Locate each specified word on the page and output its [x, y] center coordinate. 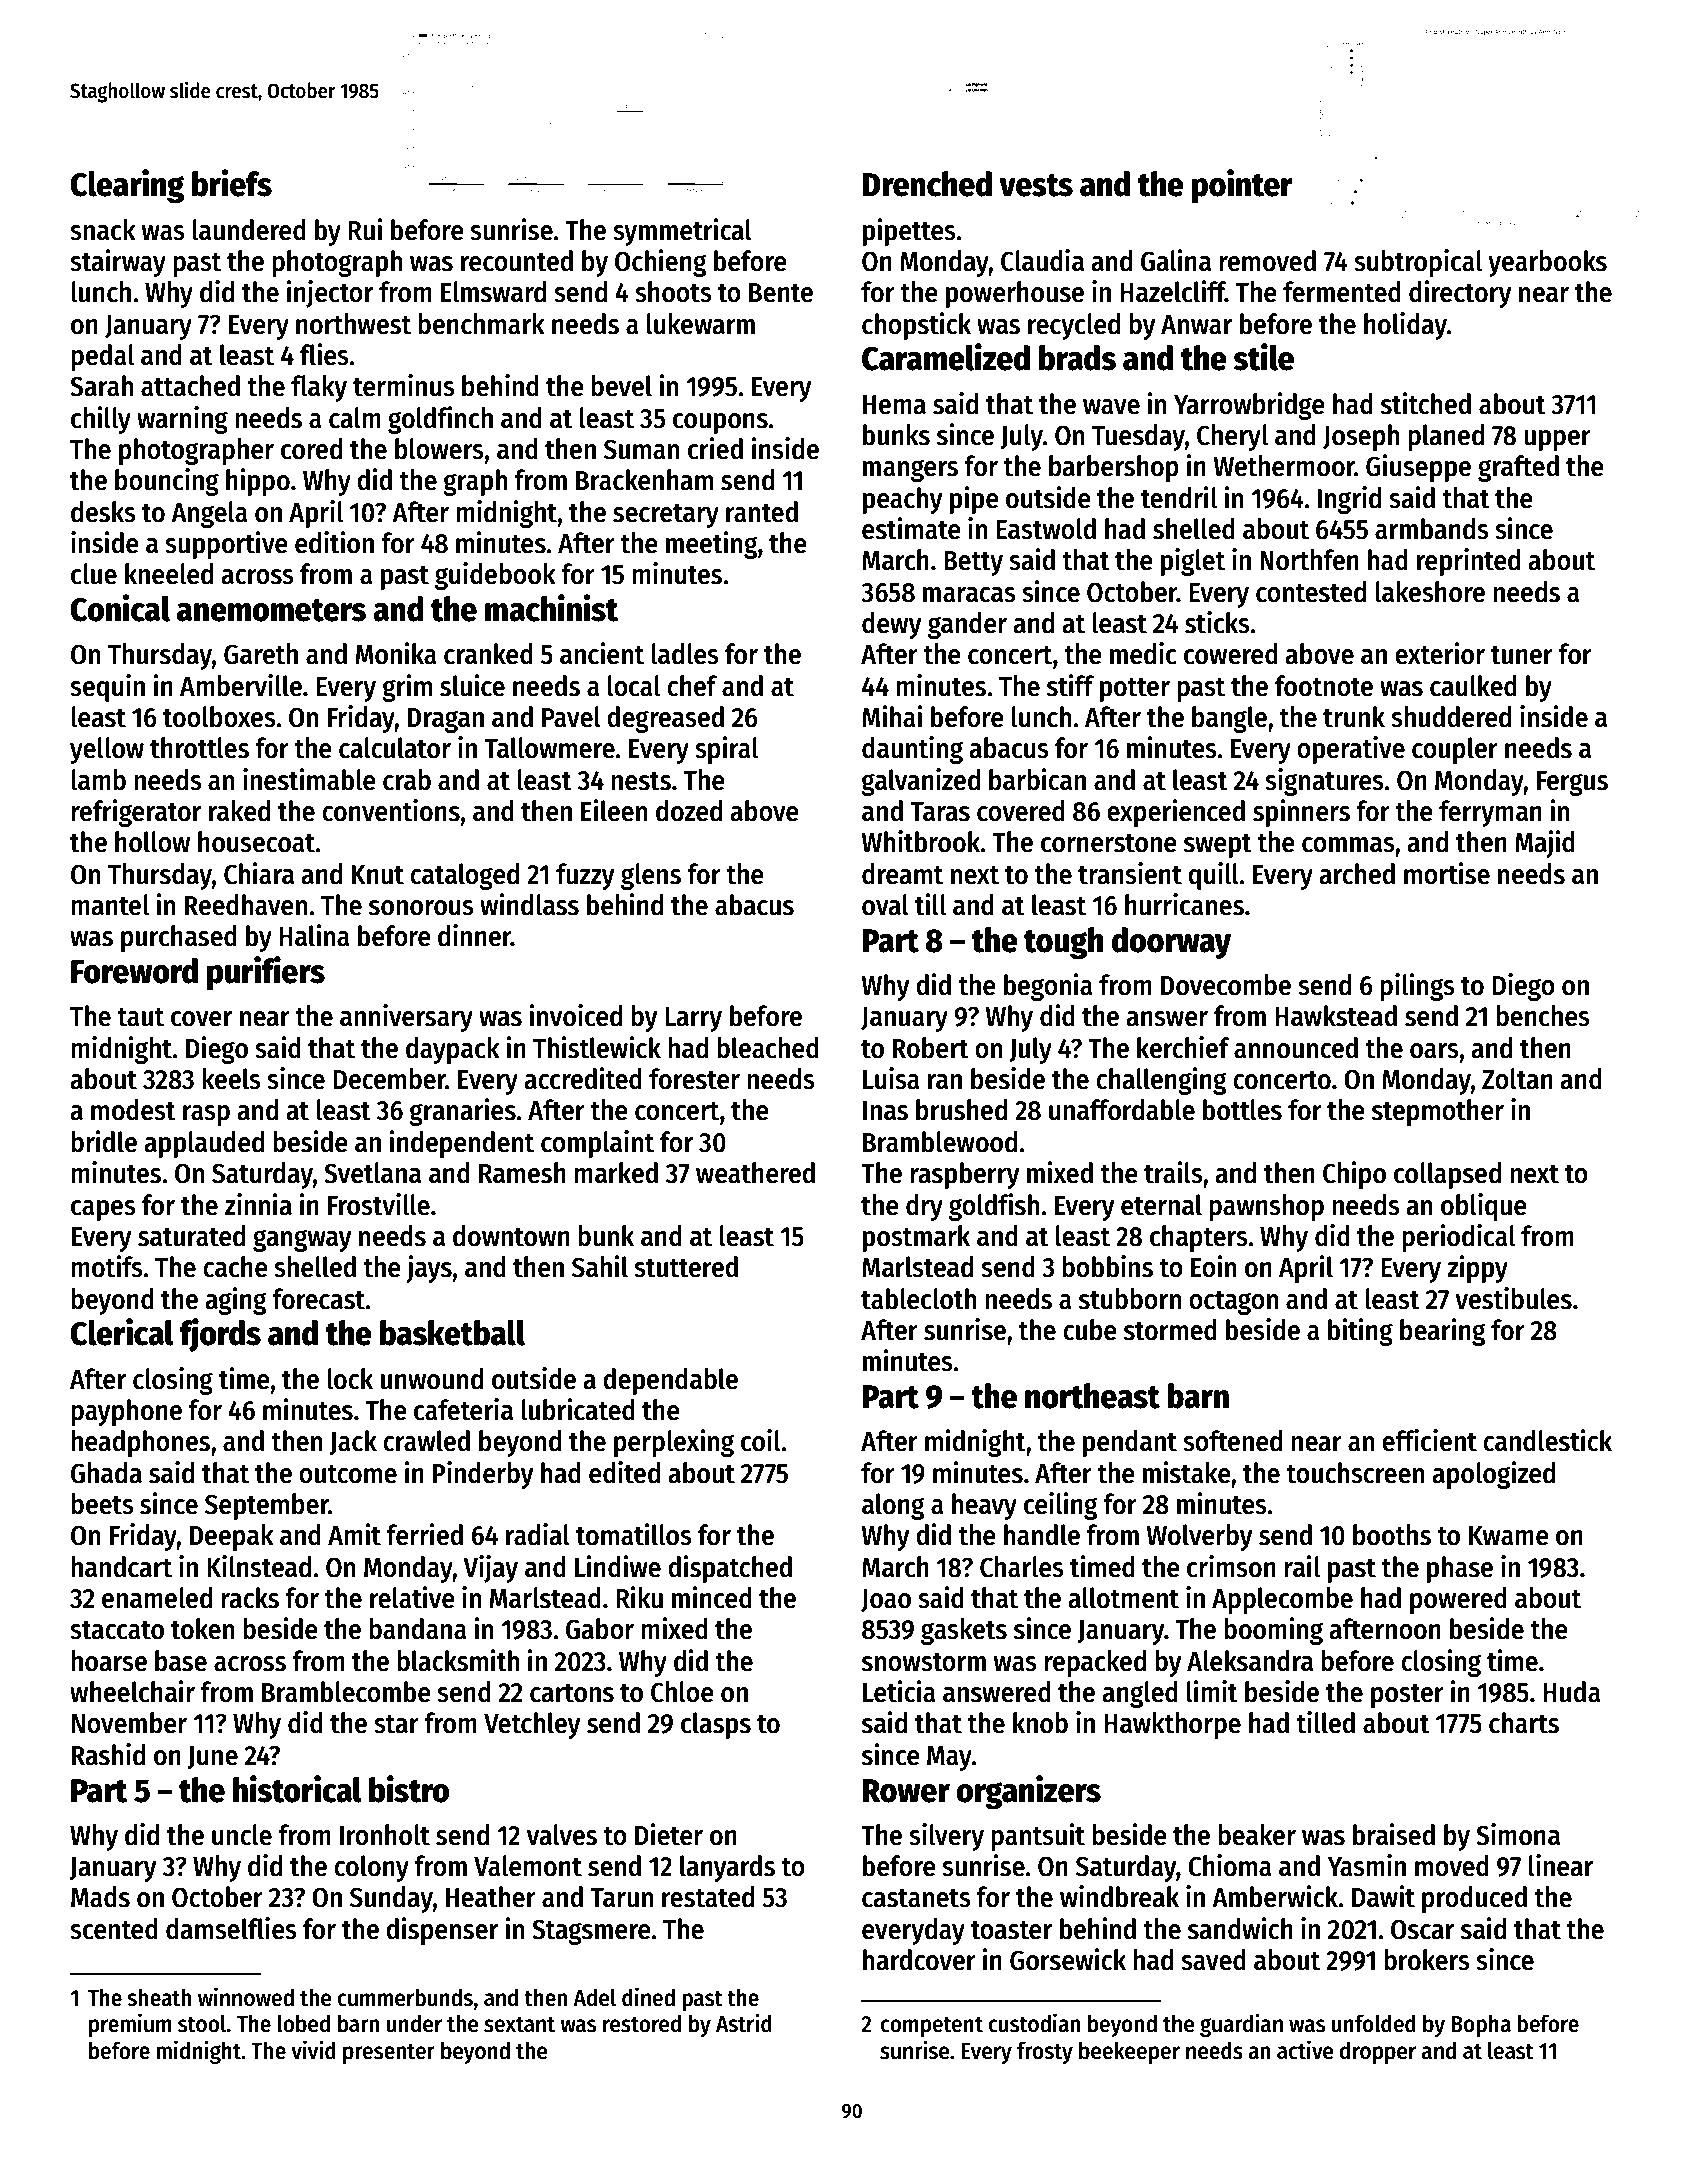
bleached [768, 1048]
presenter [389, 2053]
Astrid [744, 2023]
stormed [1170, 1330]
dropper [1378, 2052]
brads [1077, 358]
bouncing [167, 482]
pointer [1242, 186]
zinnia [258, 1204]
